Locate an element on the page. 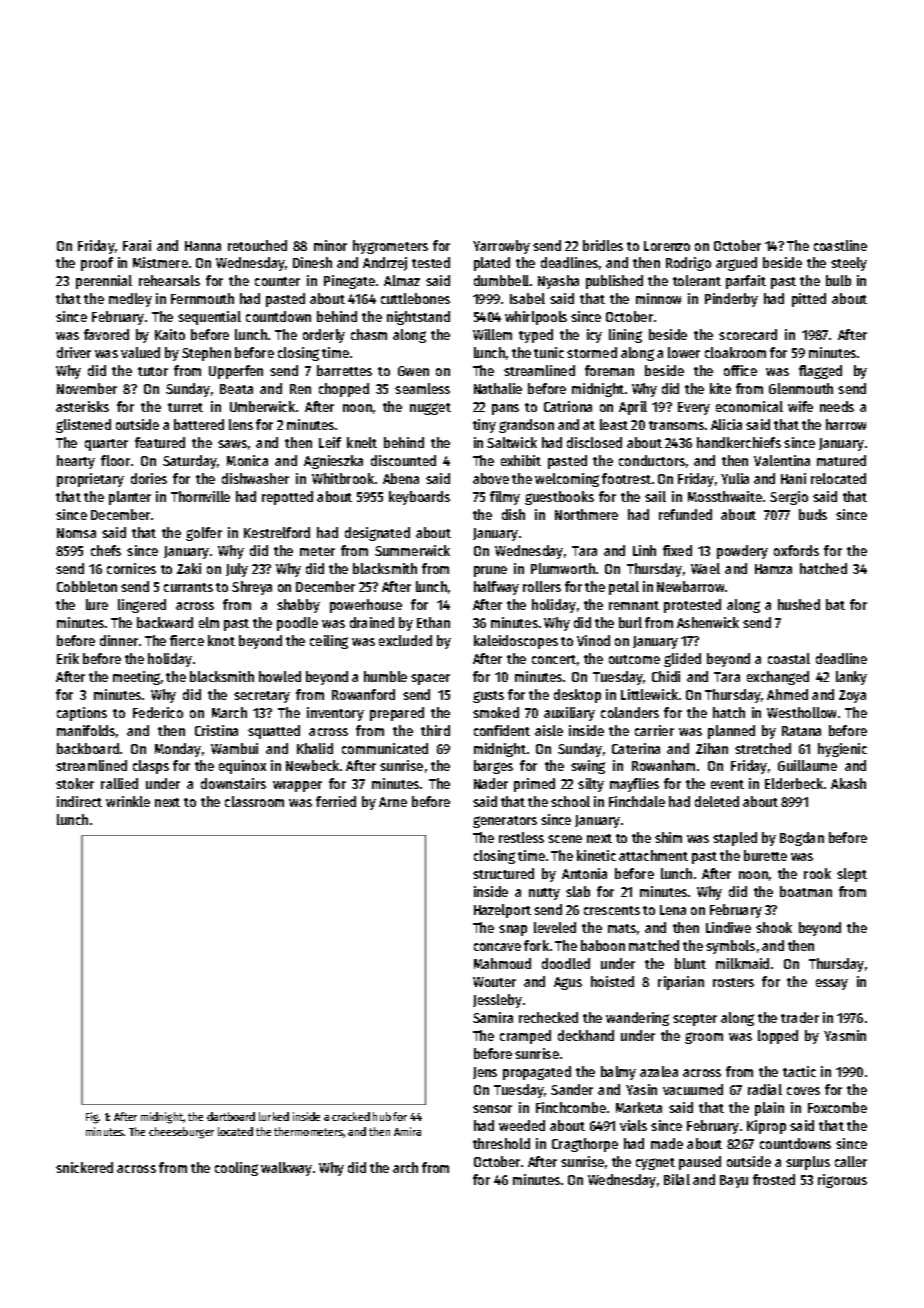 This document has height=1308, width=924. cracked is located at coordinates (351, 1116).
